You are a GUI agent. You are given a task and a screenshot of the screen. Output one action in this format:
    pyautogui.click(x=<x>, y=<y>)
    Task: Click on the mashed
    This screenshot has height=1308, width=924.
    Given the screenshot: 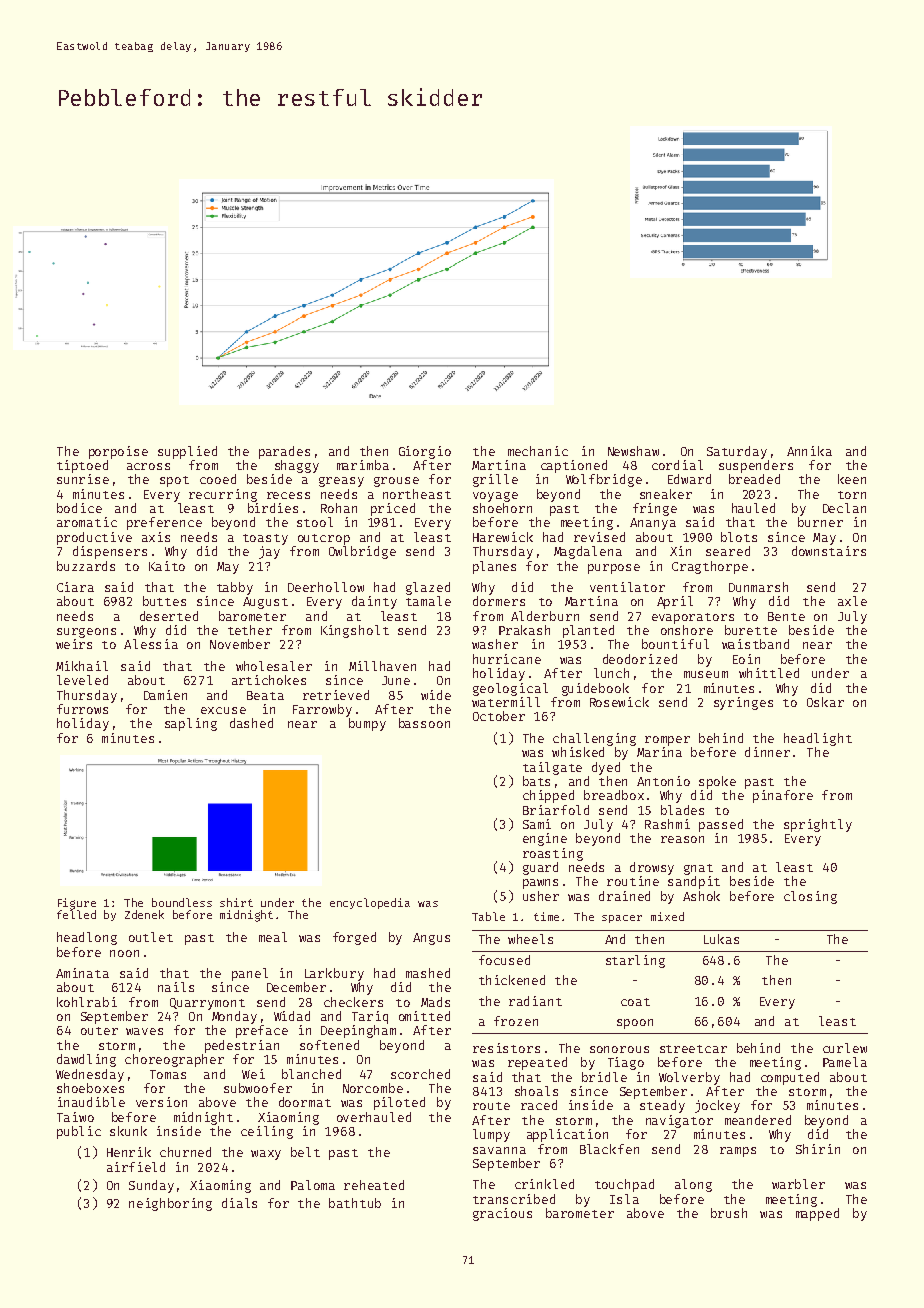 What is the action you would take?
    pyautogui.click(x=428, y=973)
